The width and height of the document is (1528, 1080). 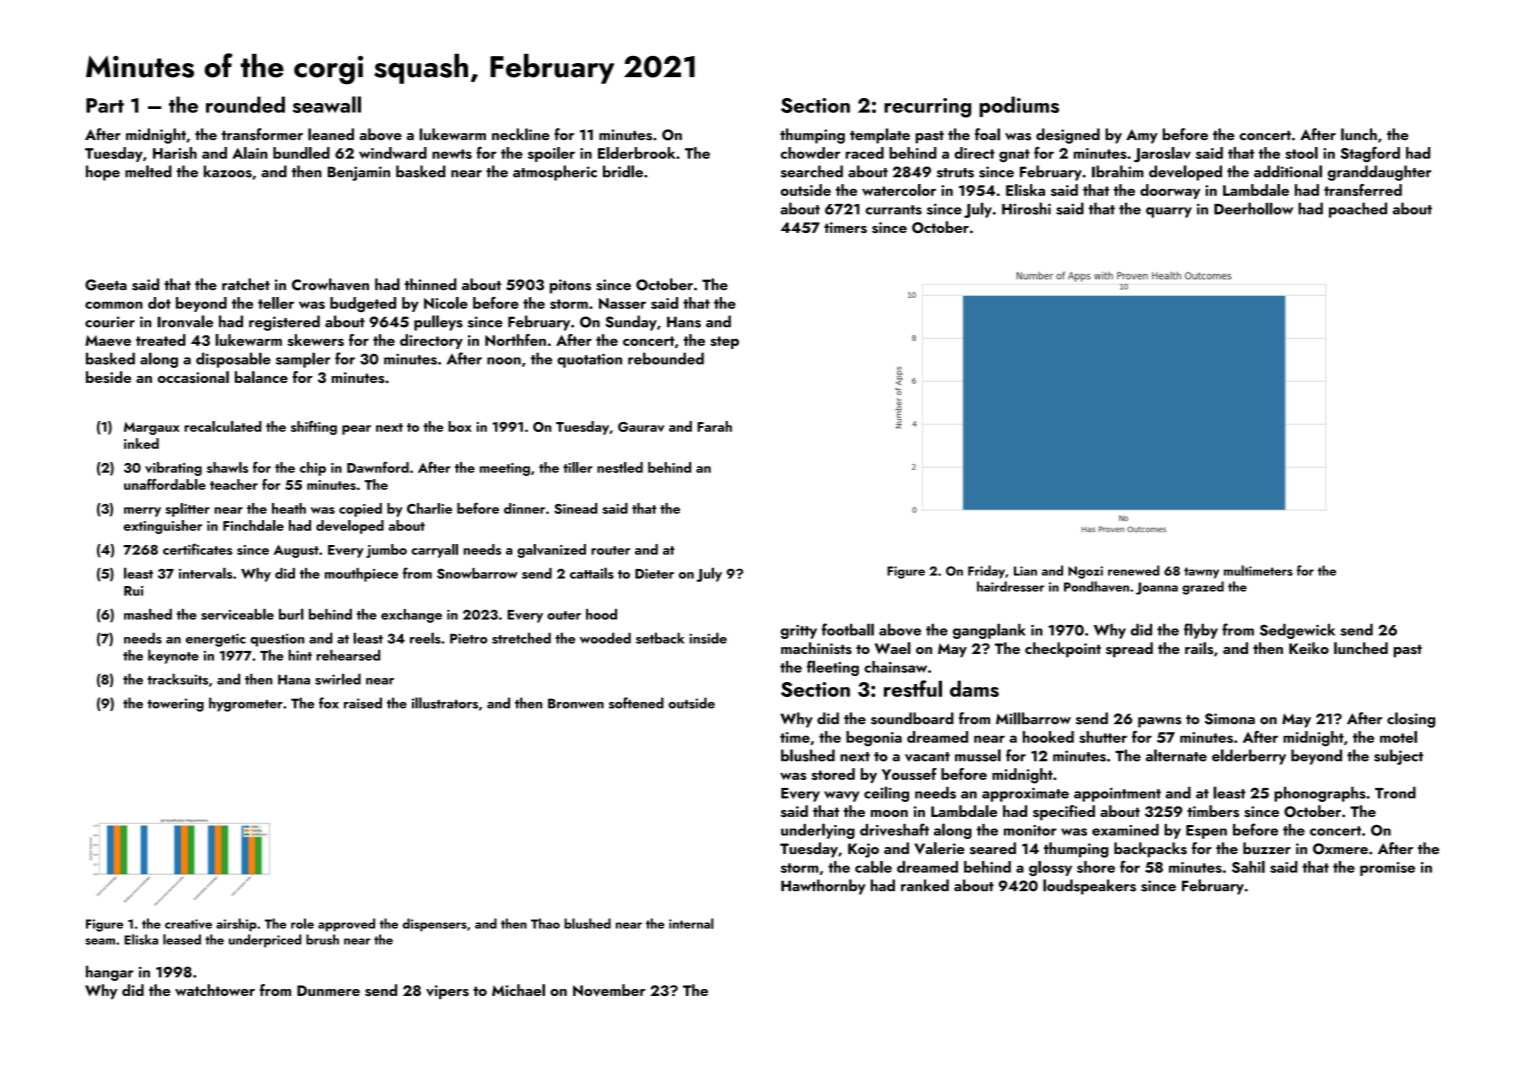 I want to click on Hans, so click(x=684, y=322).
